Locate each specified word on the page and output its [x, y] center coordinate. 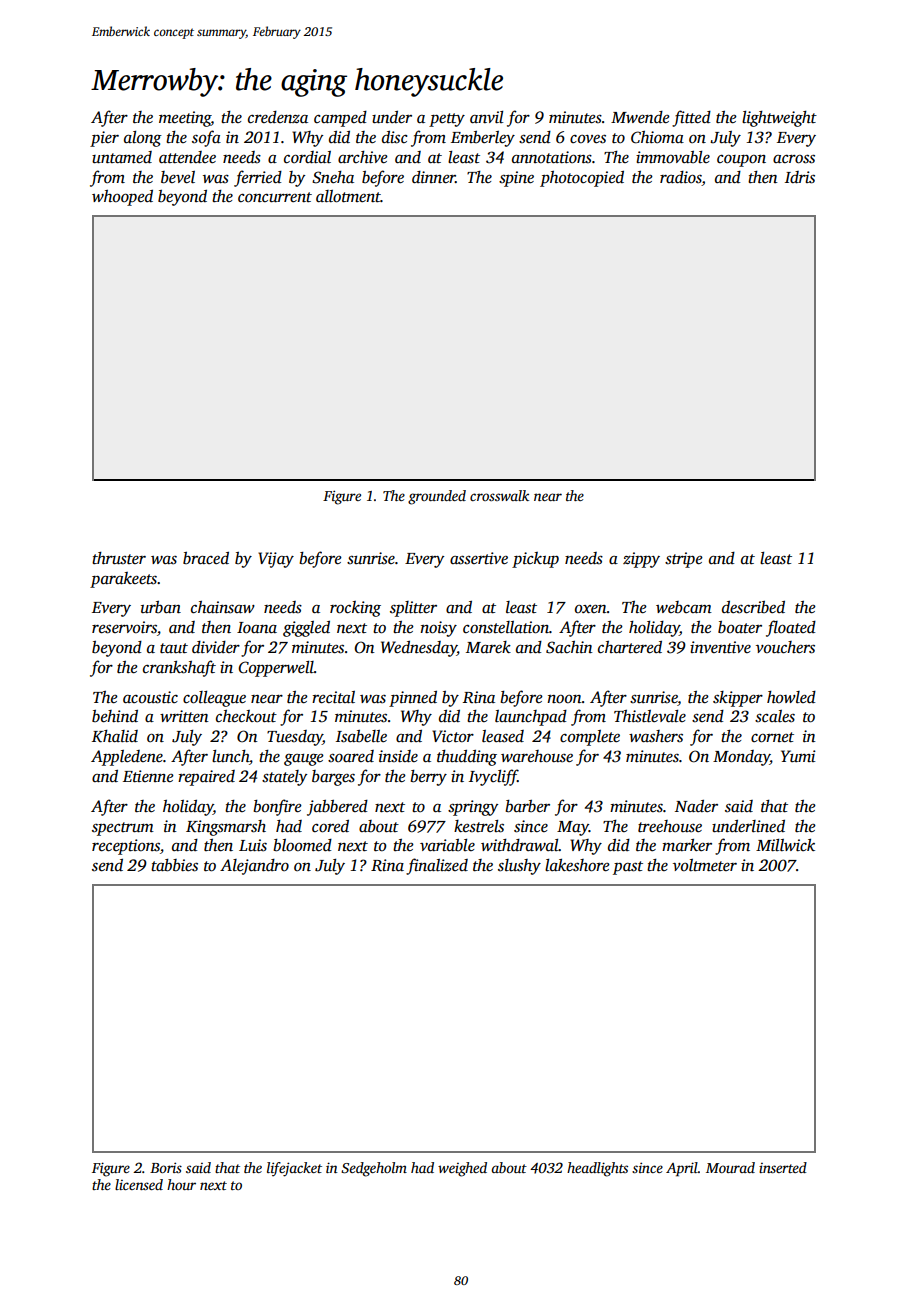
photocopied [582, 179]
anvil [487, 117]
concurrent [275, 197]
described [753, 607]
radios [681, 177]
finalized [437, 866]
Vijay [276, 560]
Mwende [640, 117]
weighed [462, 1169]
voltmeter [705, 865]
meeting [185, 119]
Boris [166, 1167]
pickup [535, 560]
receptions [126, 847]
